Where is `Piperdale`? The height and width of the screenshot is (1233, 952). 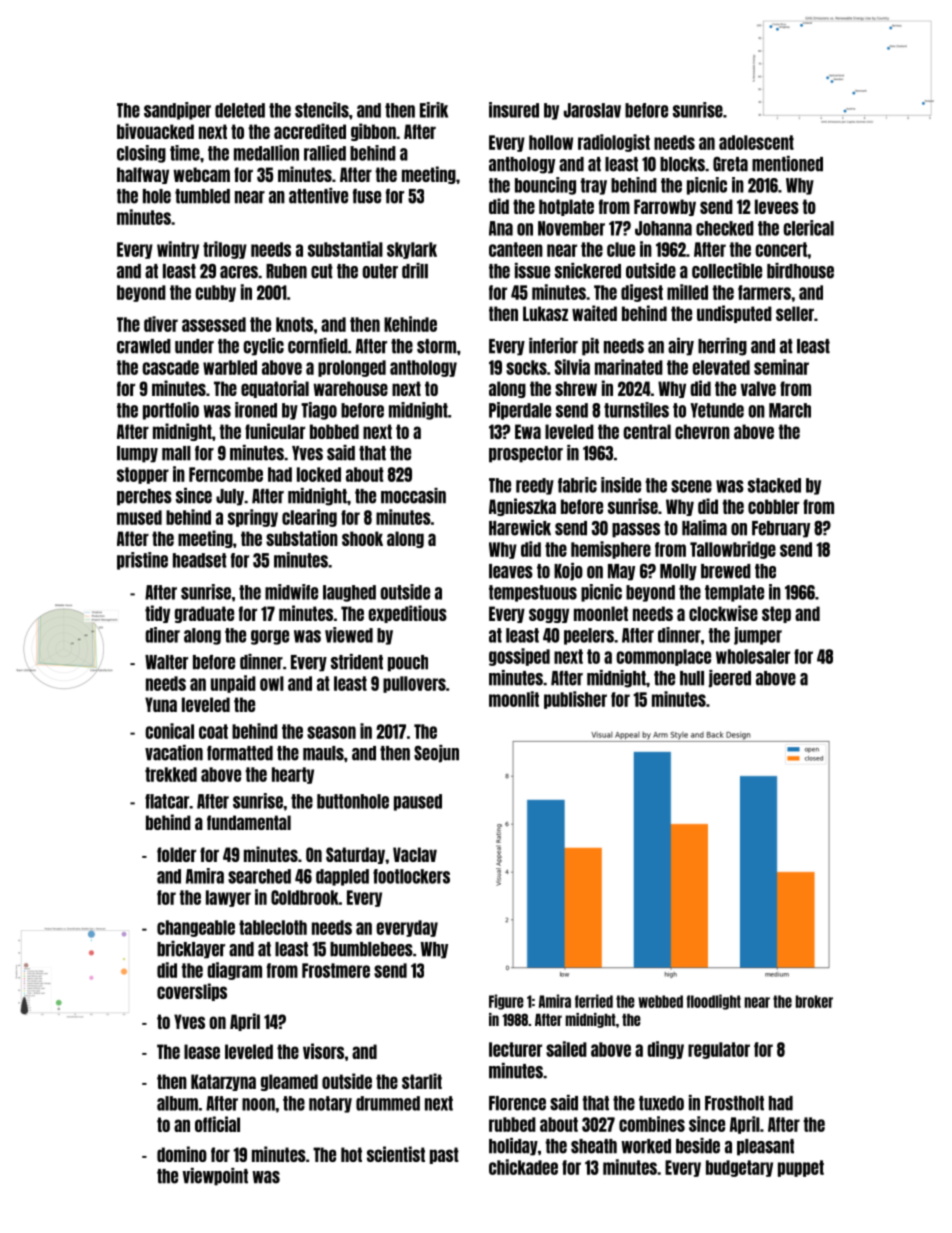
Piperdale is located at coordinates (520, 411).
